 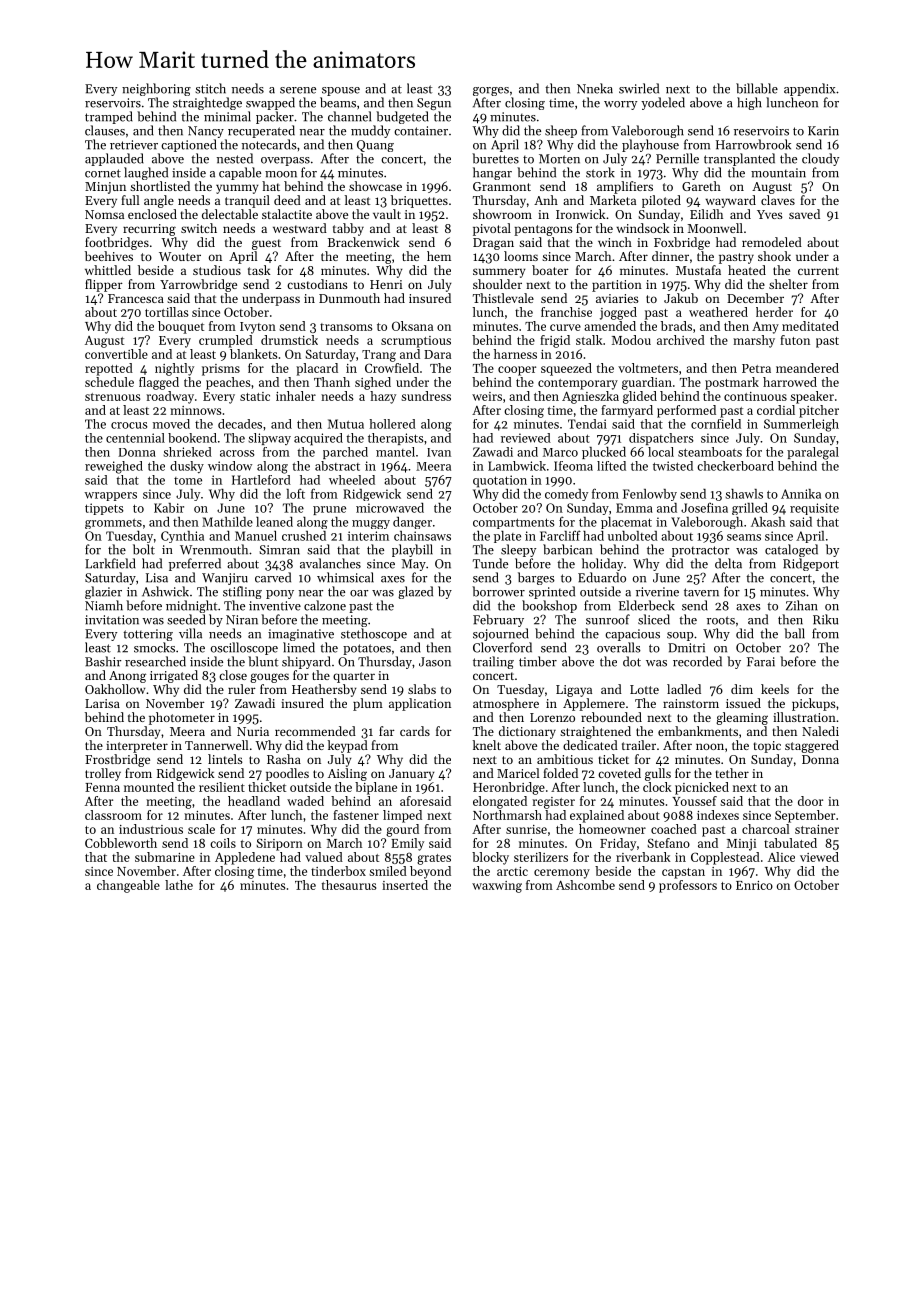 What do you see at coordinates (179, 885) in the screenshot?
I see `lathe` at bounding box center [179, 885].
